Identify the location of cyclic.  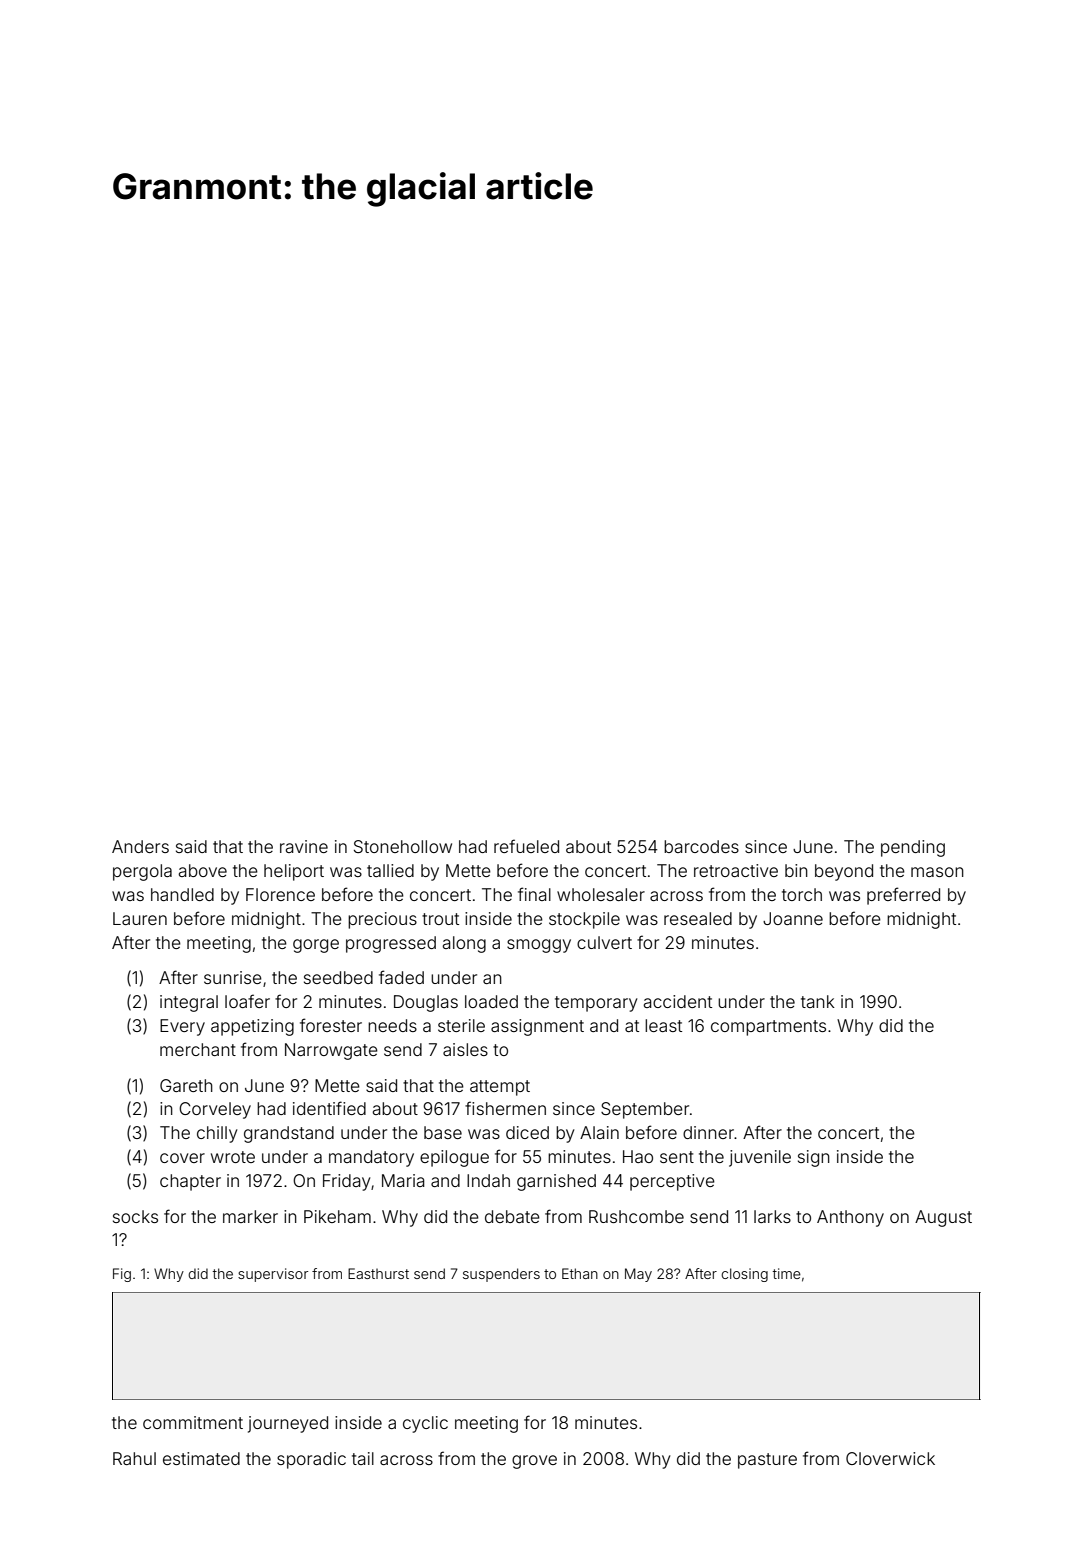
(425, 1424).
